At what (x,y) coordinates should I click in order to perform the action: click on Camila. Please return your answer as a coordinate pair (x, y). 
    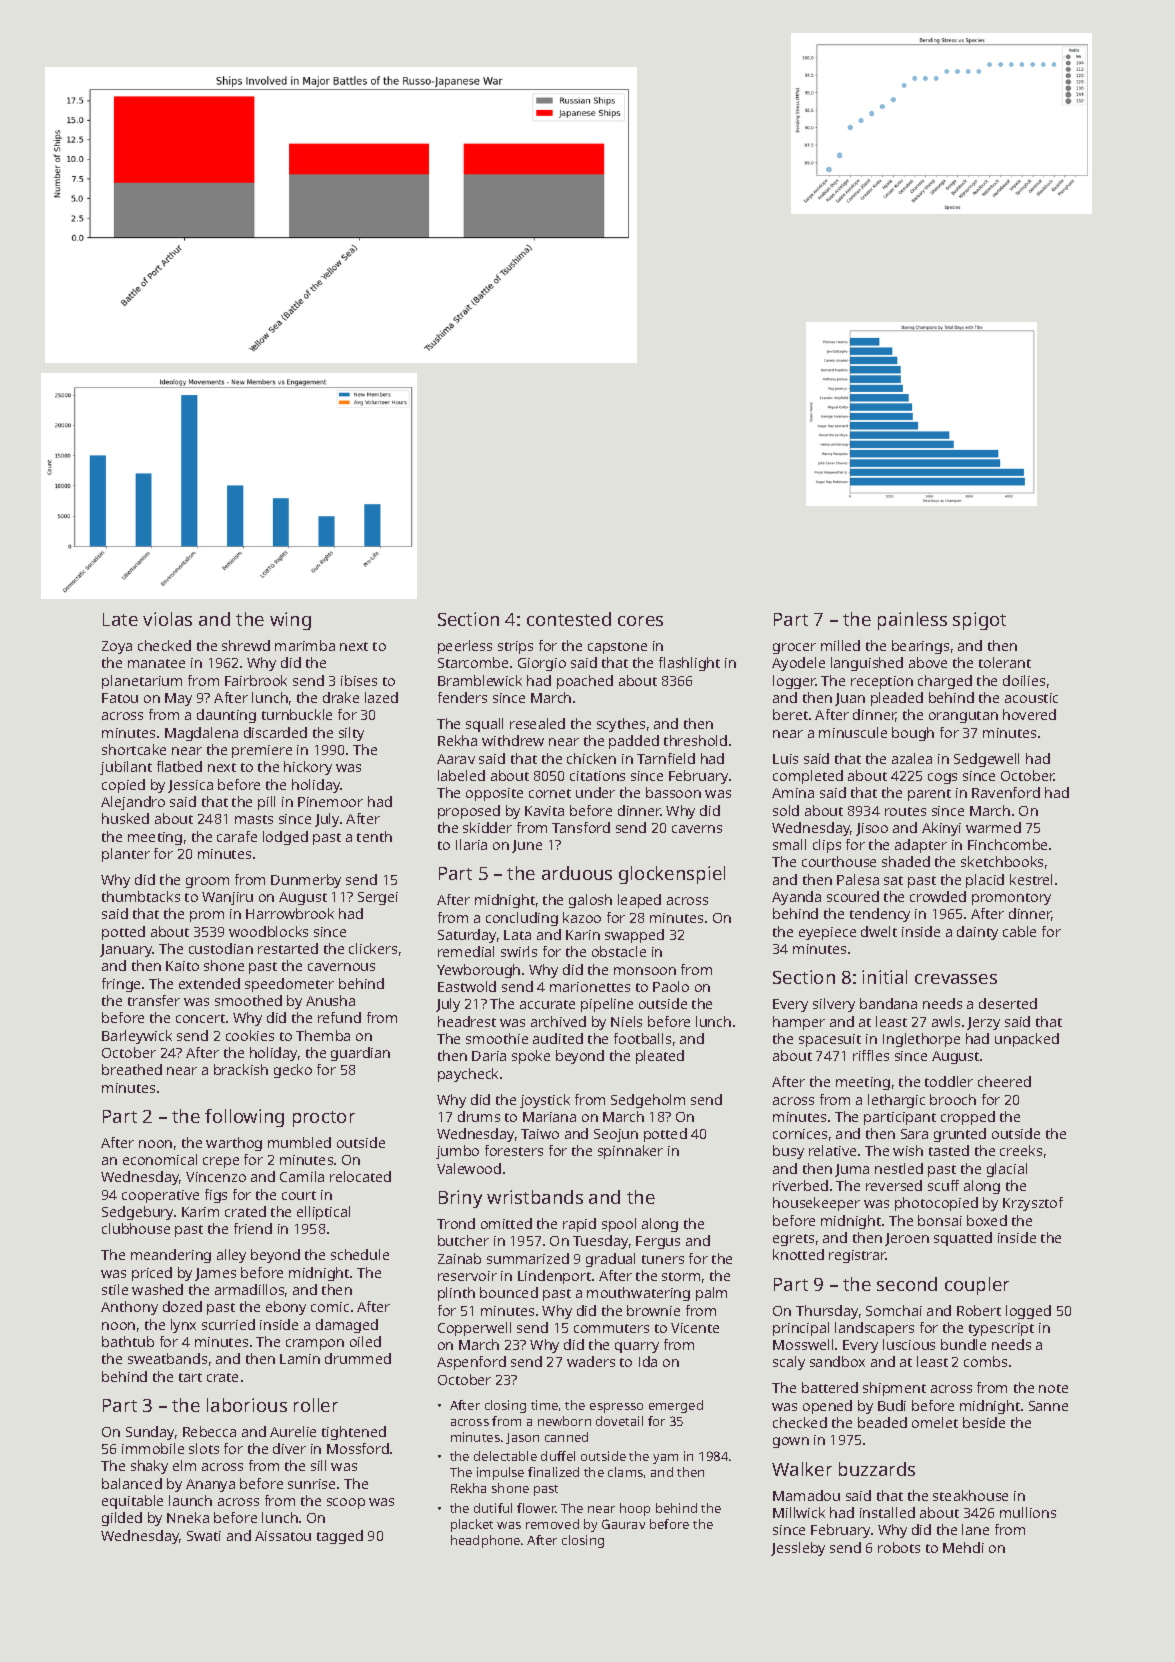
    Looking at the image, I should click on (302, 1176).
